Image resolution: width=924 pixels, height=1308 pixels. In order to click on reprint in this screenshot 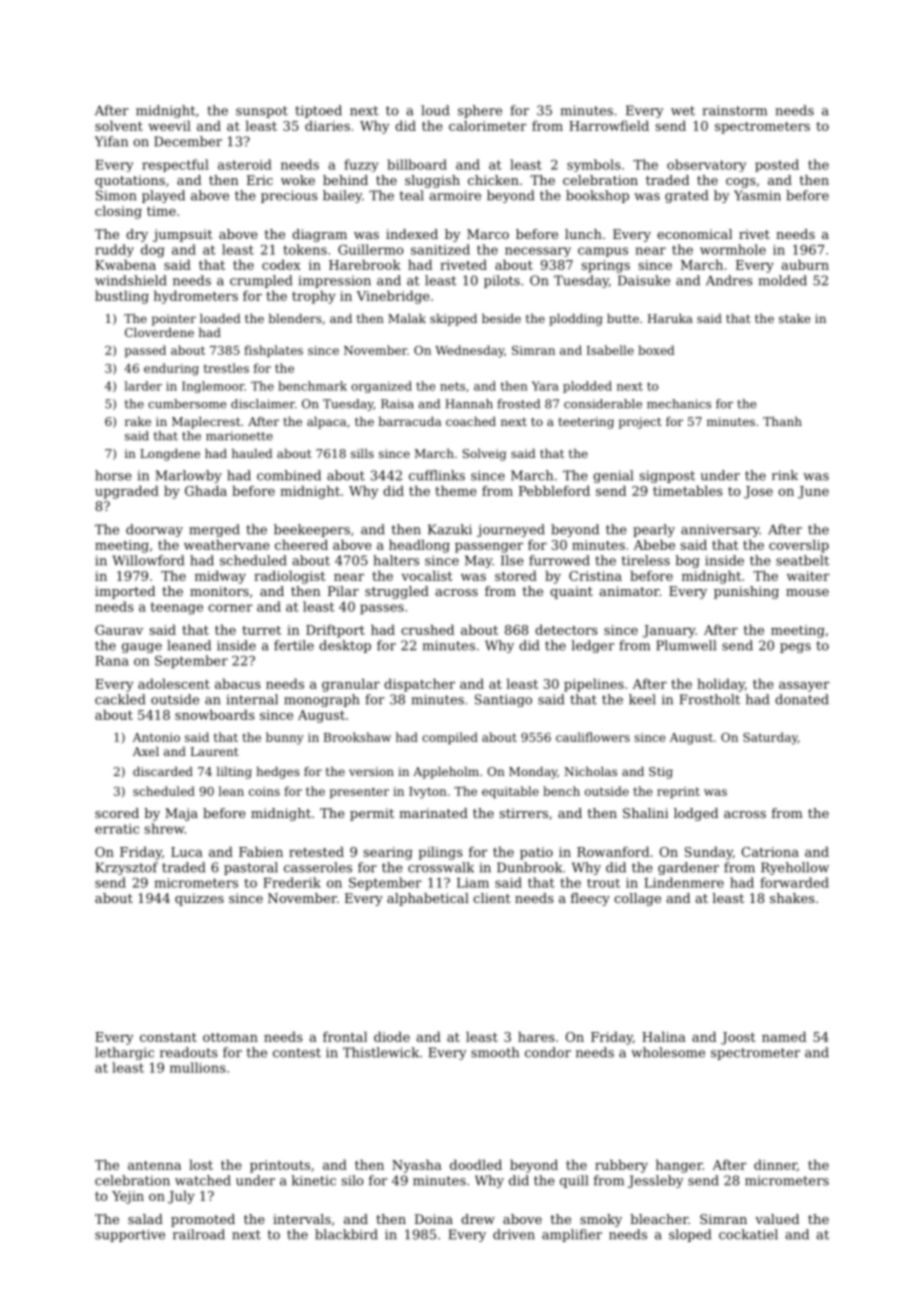, I will do `click(678, 793)`.
